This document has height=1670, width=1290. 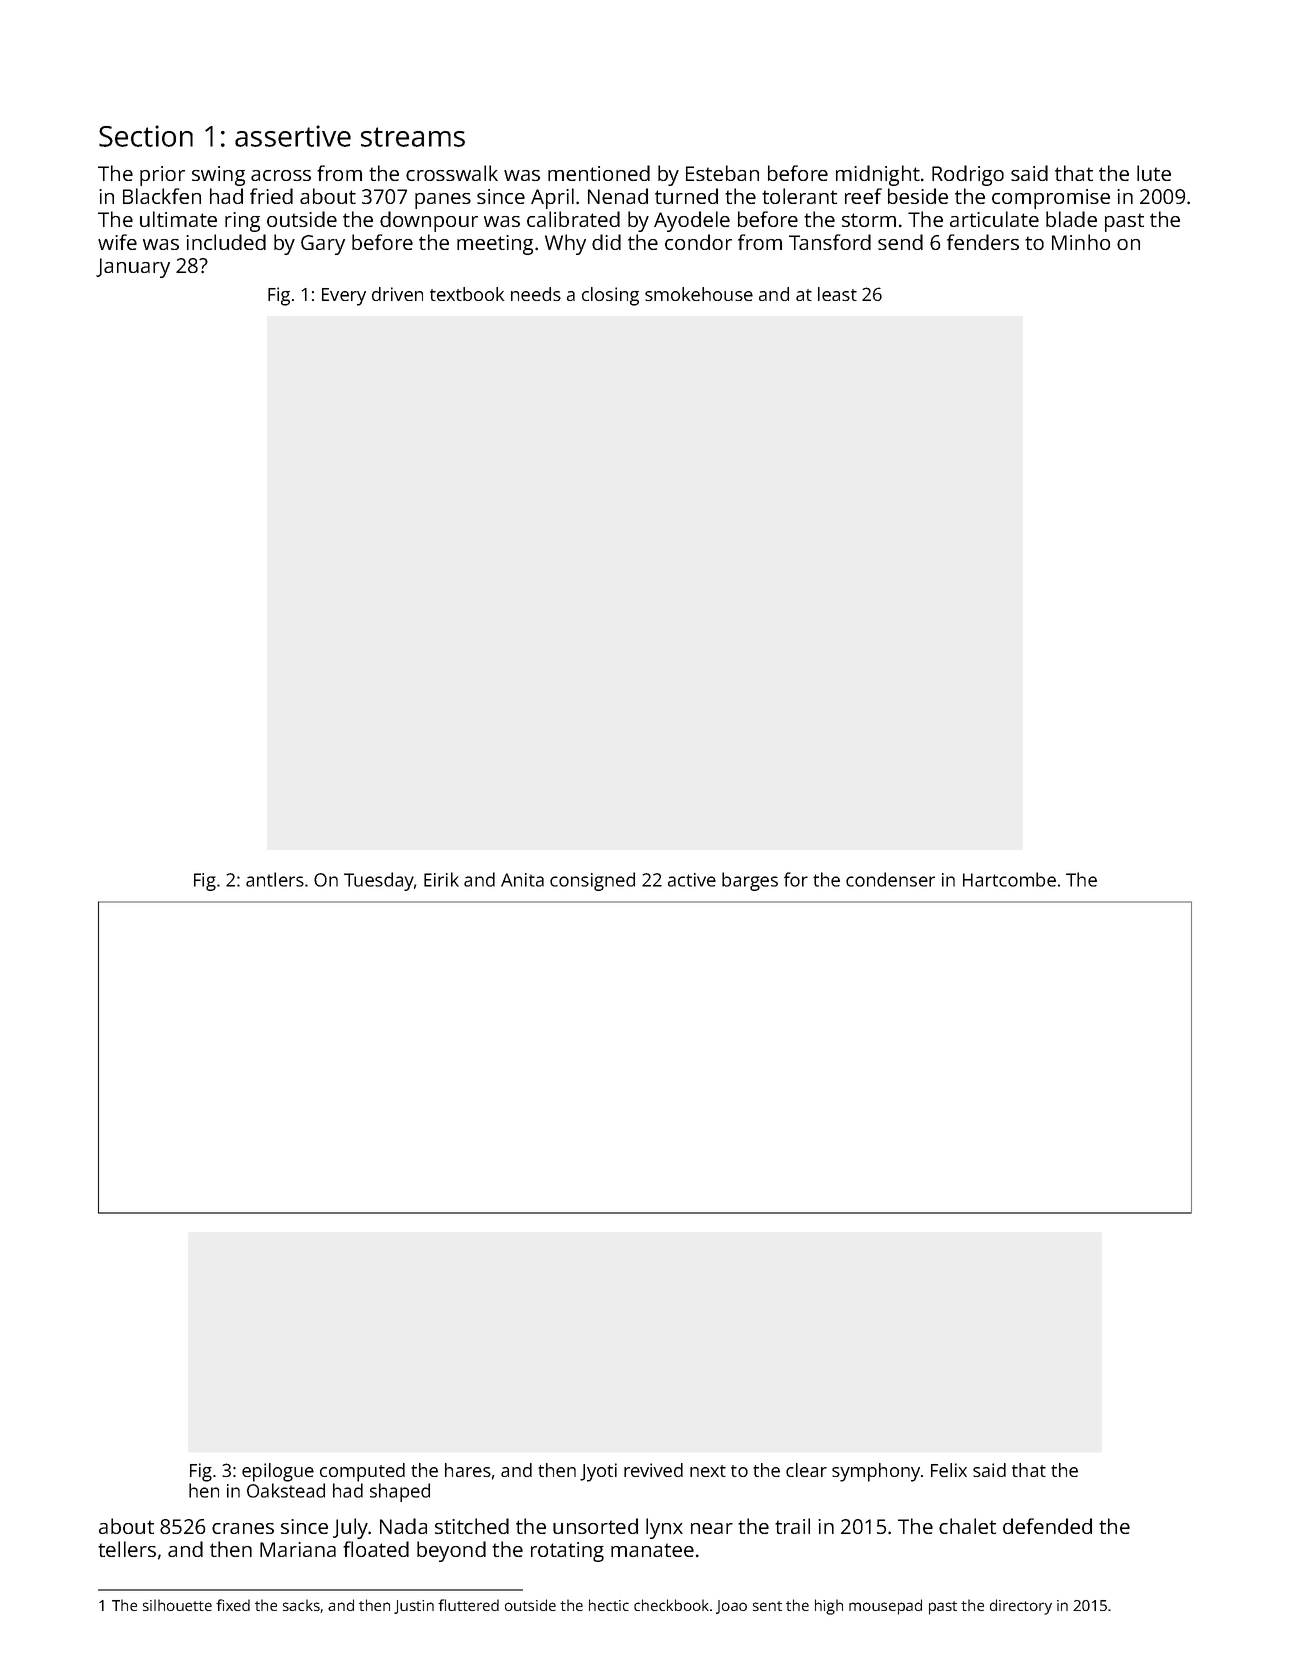 What do you see at coordinates (1047, 1526) in the document?
I see `defended` at bounding box center [1047, 1526].
